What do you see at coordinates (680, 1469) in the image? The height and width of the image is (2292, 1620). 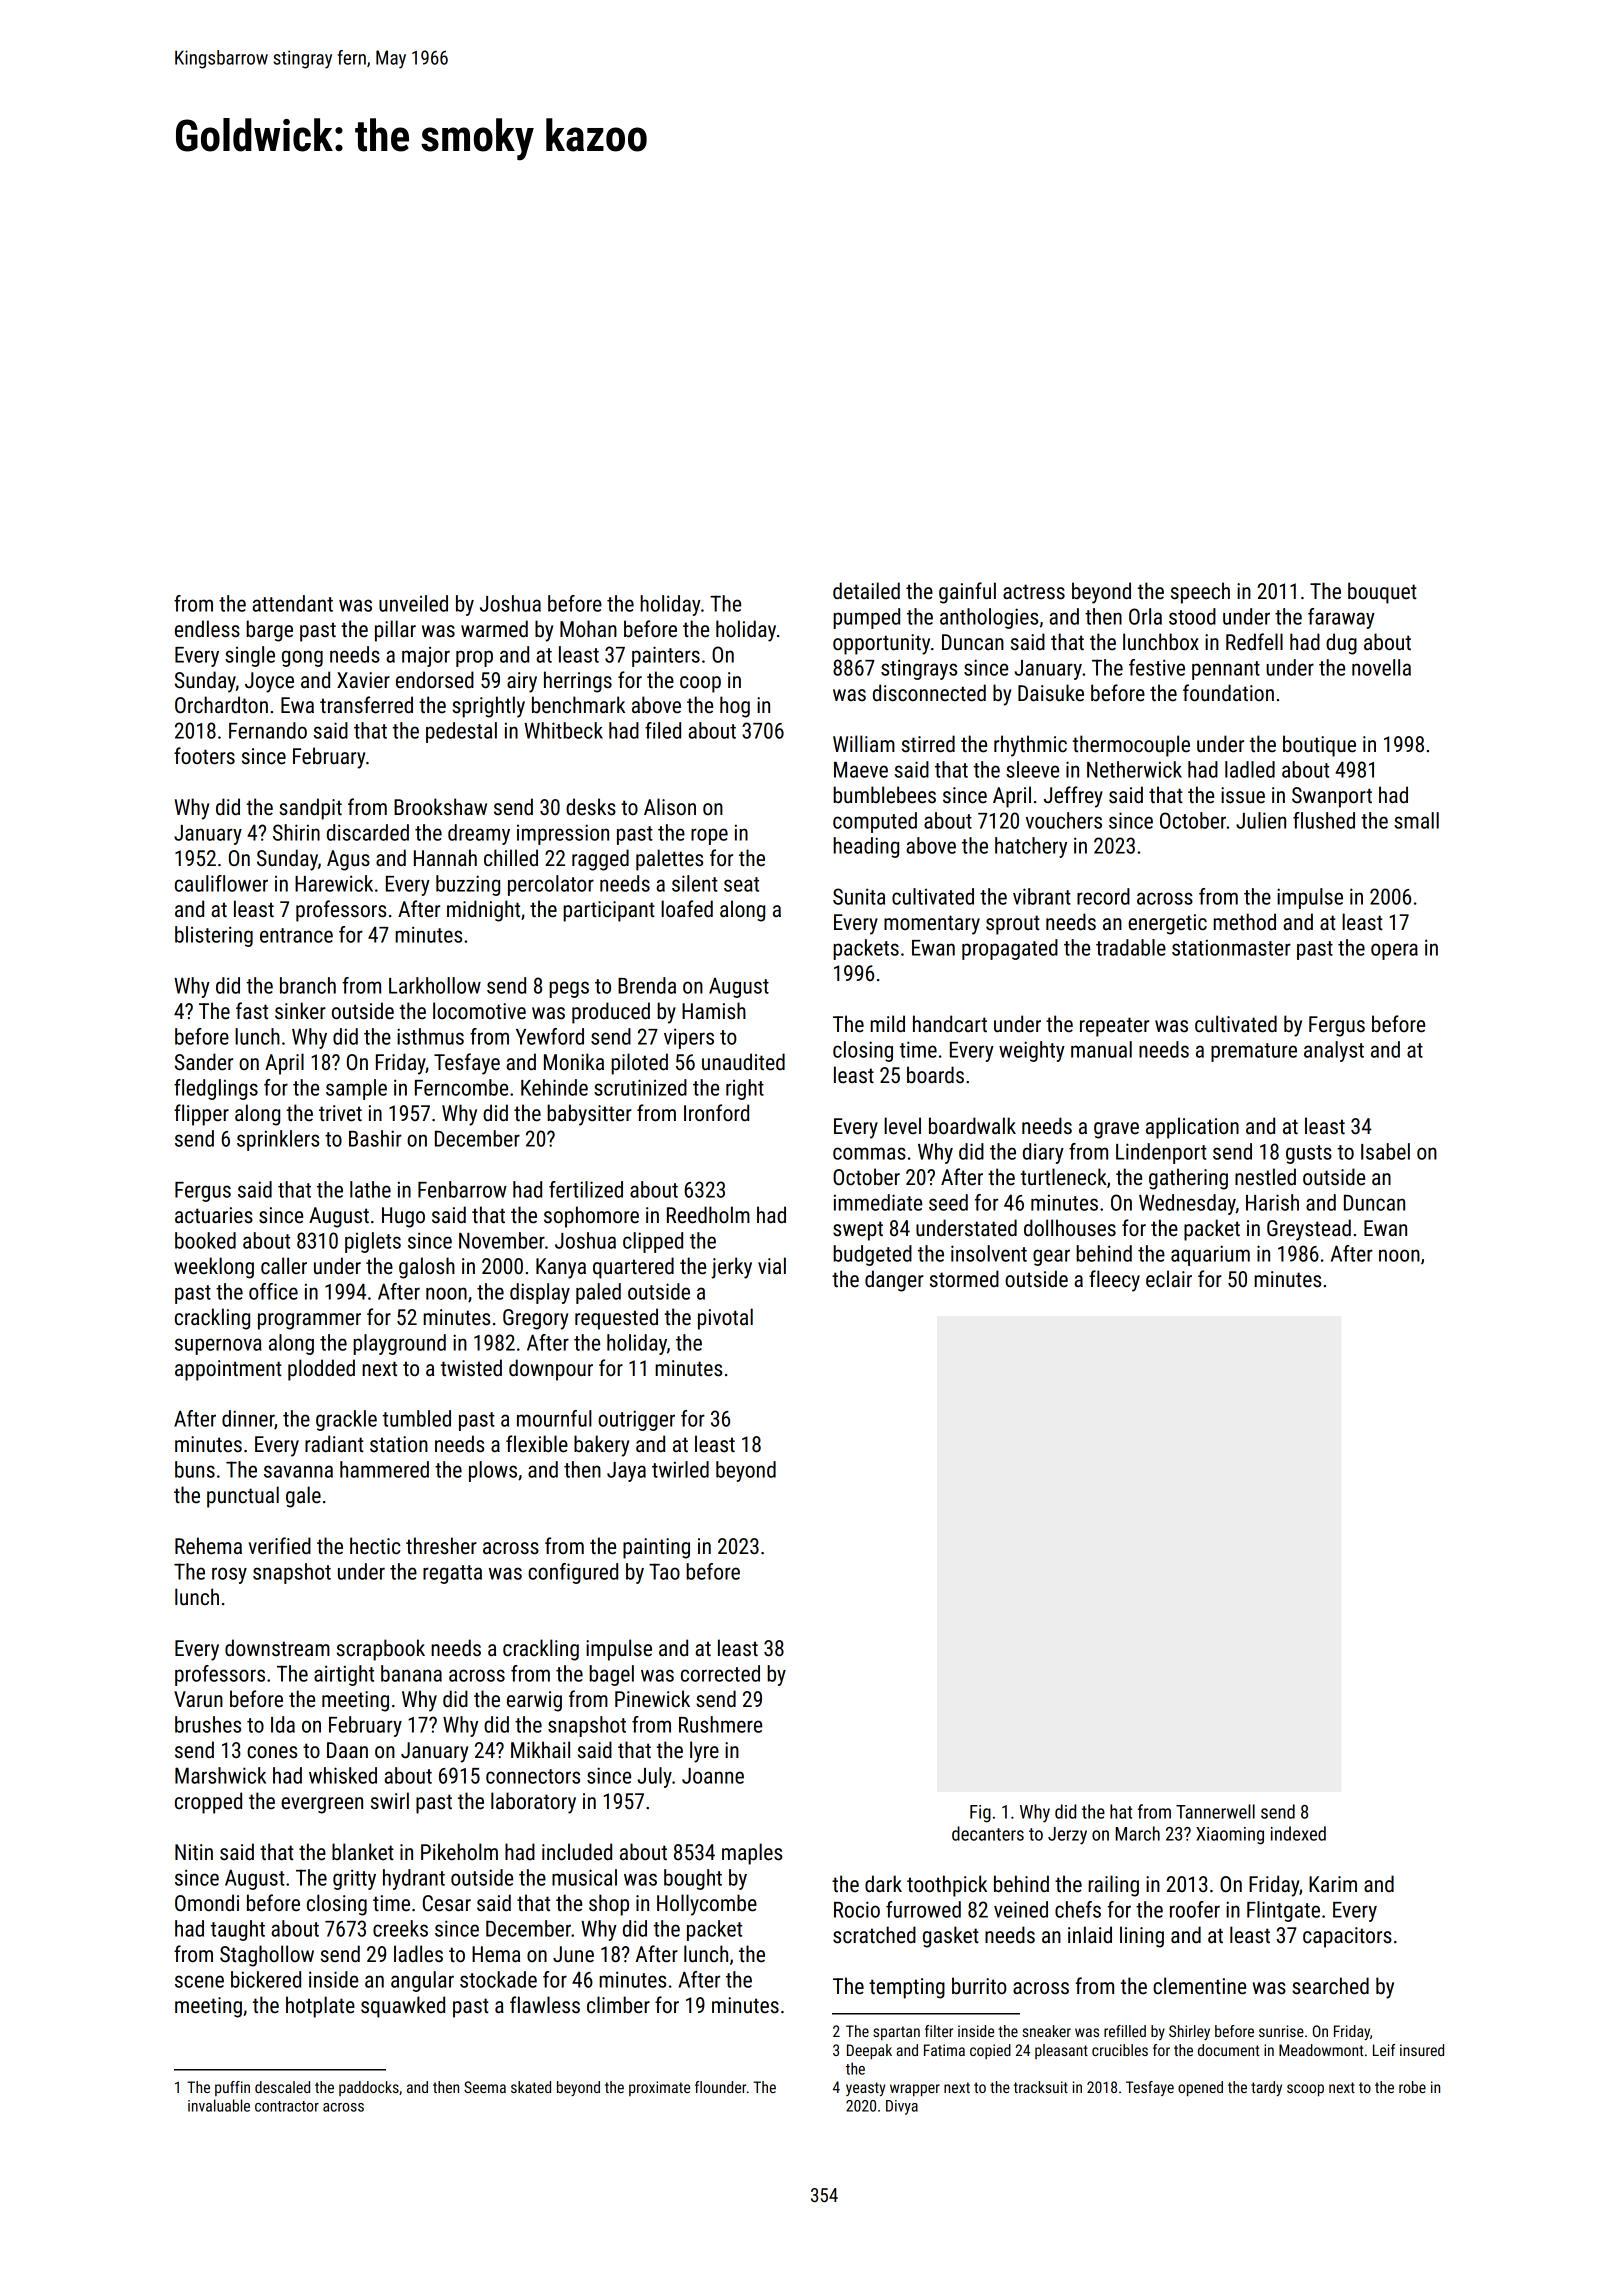 I see `twirled` at bounding box center [680, 1469].
